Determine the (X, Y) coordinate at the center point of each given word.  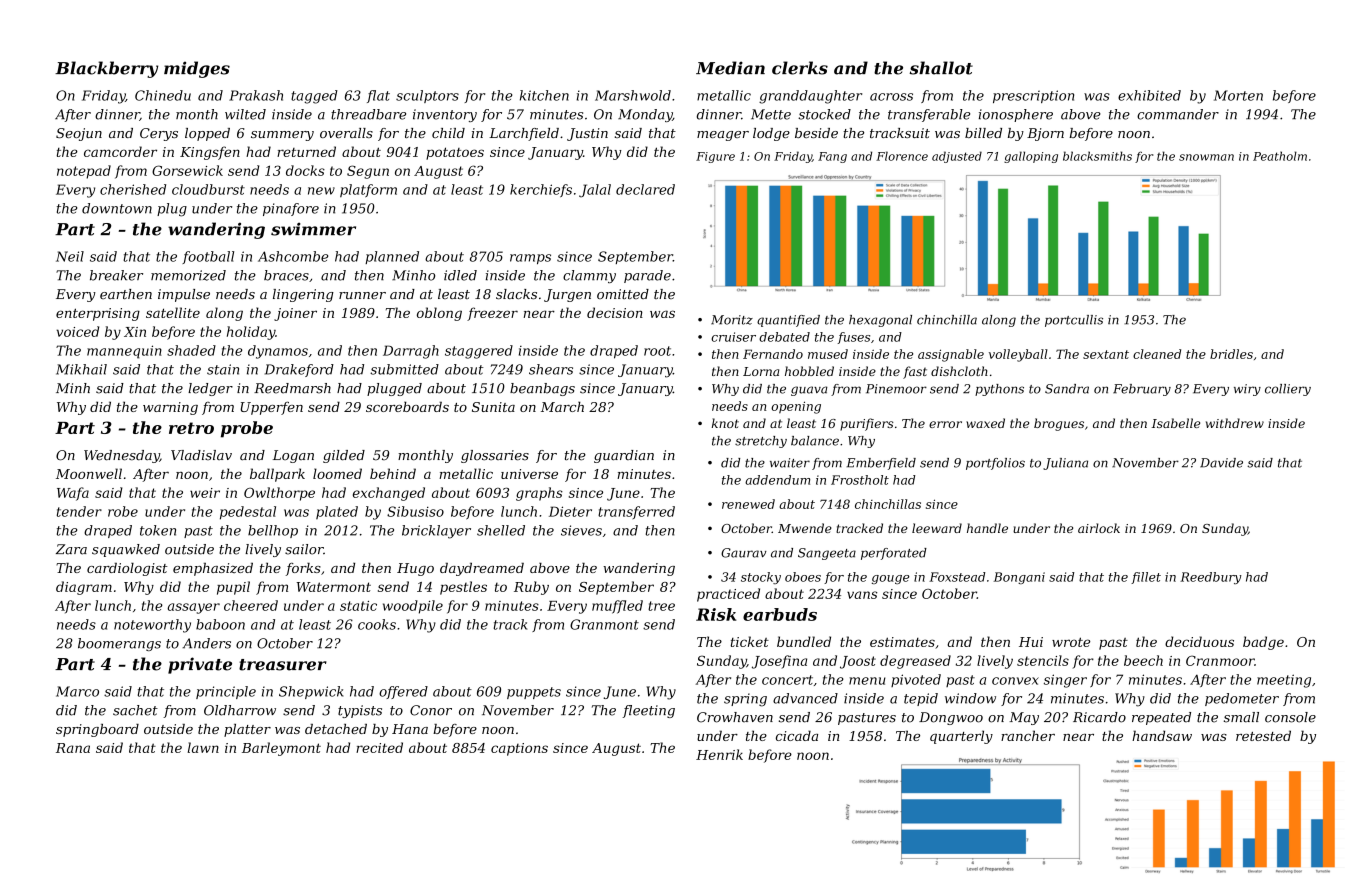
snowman (1206, 157)
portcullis (1074, 321)
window (970, 698)
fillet (1146, 578)
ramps (530, 259)
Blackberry (106, 69)
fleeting (649, 711)
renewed (748, 504)
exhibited (1149, 95)
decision (615, 312)
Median (730, 68)
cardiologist (127, 569)
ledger (210, 389)
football (208, 257)
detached (336, 729)
